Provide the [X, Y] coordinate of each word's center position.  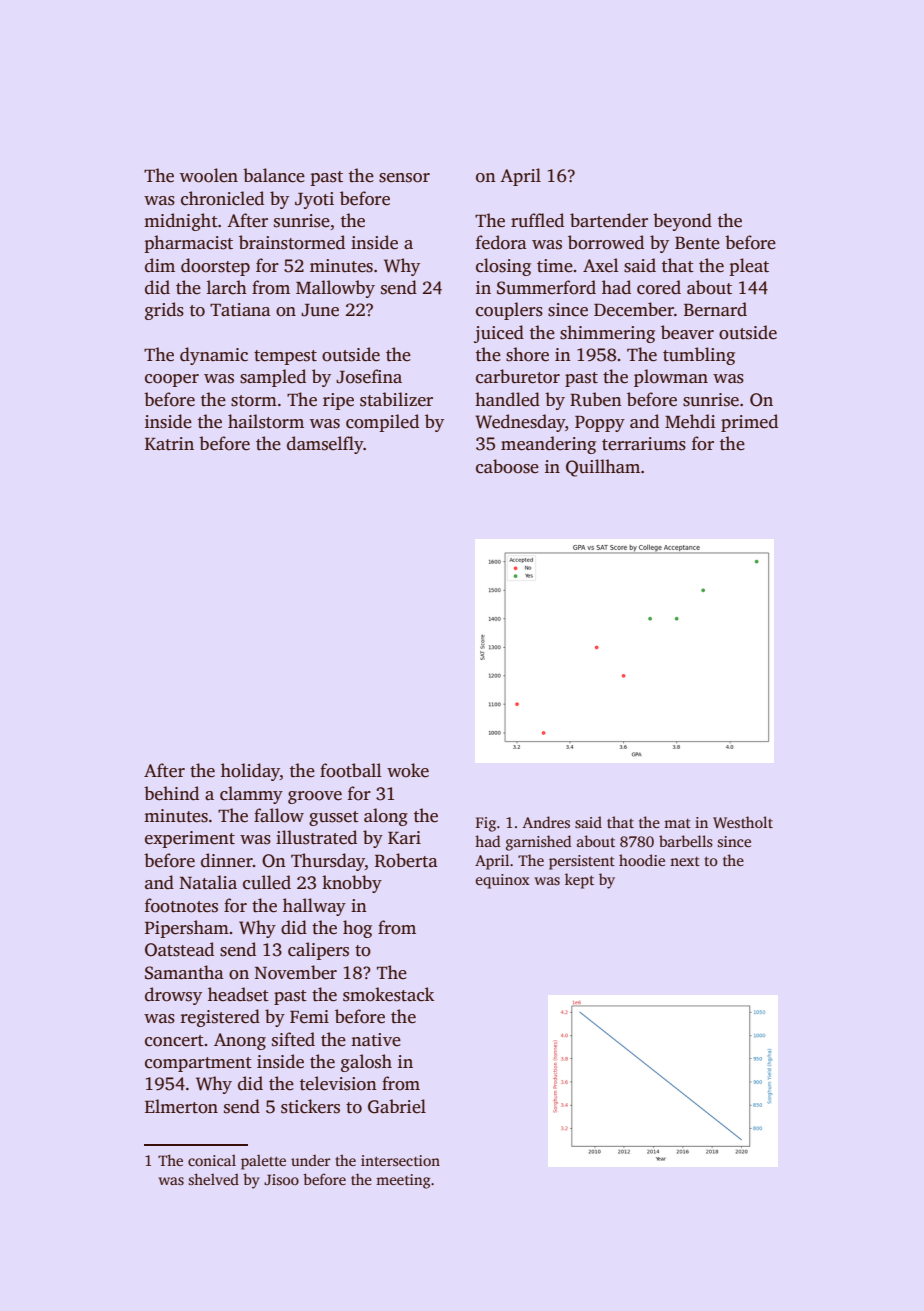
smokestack [388, 994]
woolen [209, 175]
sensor [404, 178]
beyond [682, 222]
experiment [190, 839]
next [685, 861]
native [376, 1040]
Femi [309, 1017]
